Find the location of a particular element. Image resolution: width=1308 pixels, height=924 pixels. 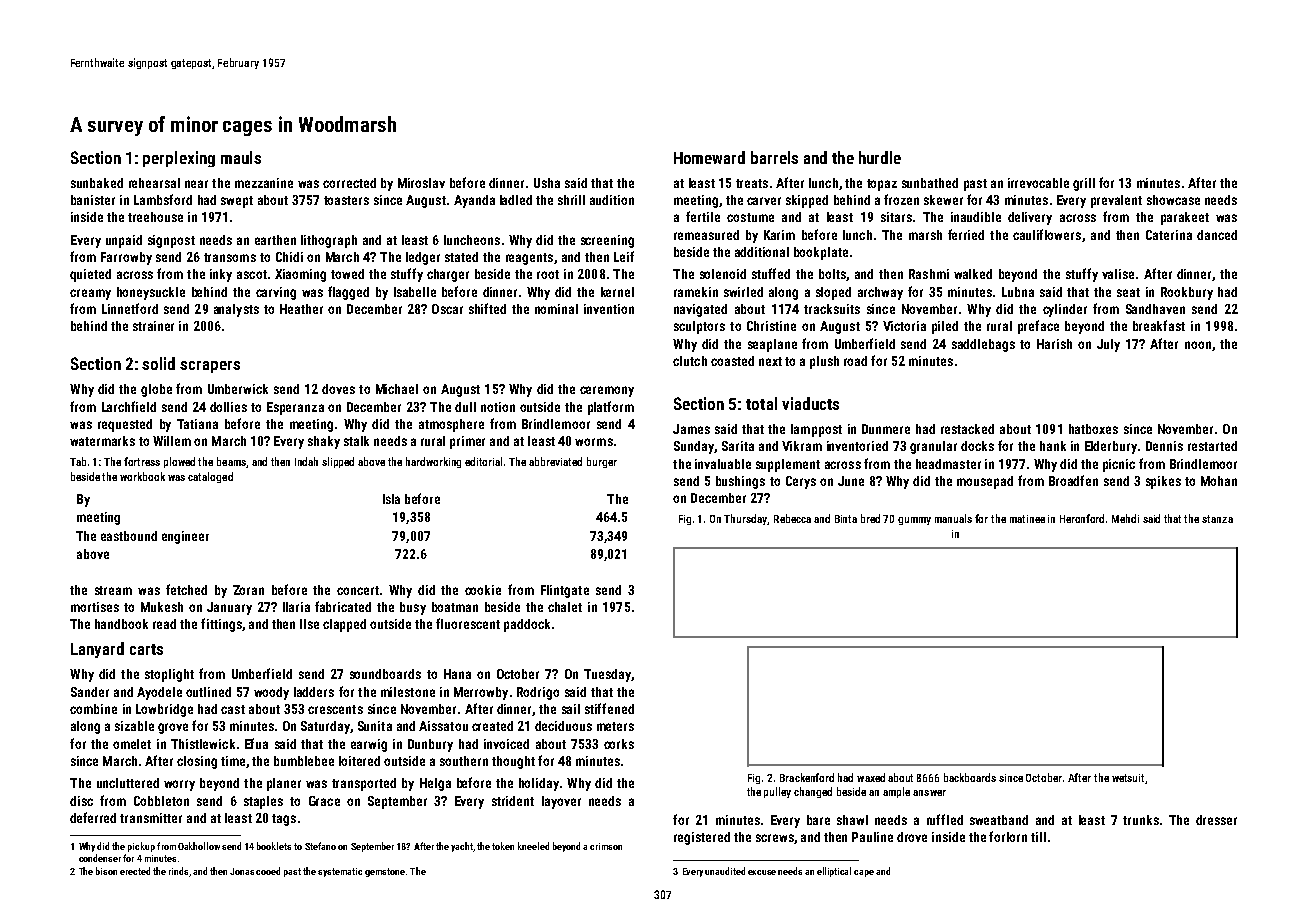

Lanyard is located at coordinates (97, 650).
